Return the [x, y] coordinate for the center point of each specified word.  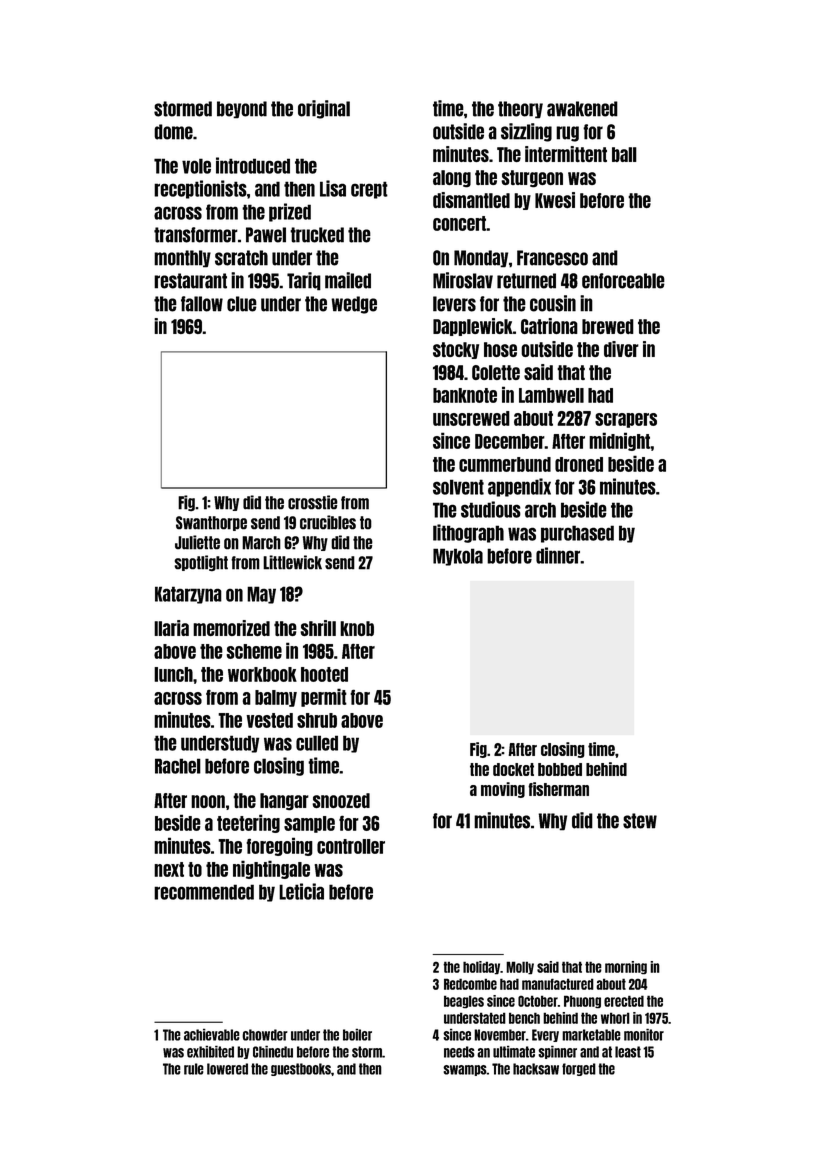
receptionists [200, 189]
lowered [227, 1069]
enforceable [623, 281]
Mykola [458, 557]
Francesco [552, 258]
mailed [348, 280]
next [169, 869]
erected [624, 1001]
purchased [577, 534]
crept [369, 190]
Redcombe [470, 984]
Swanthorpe [211, 523]
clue [242, 304]
